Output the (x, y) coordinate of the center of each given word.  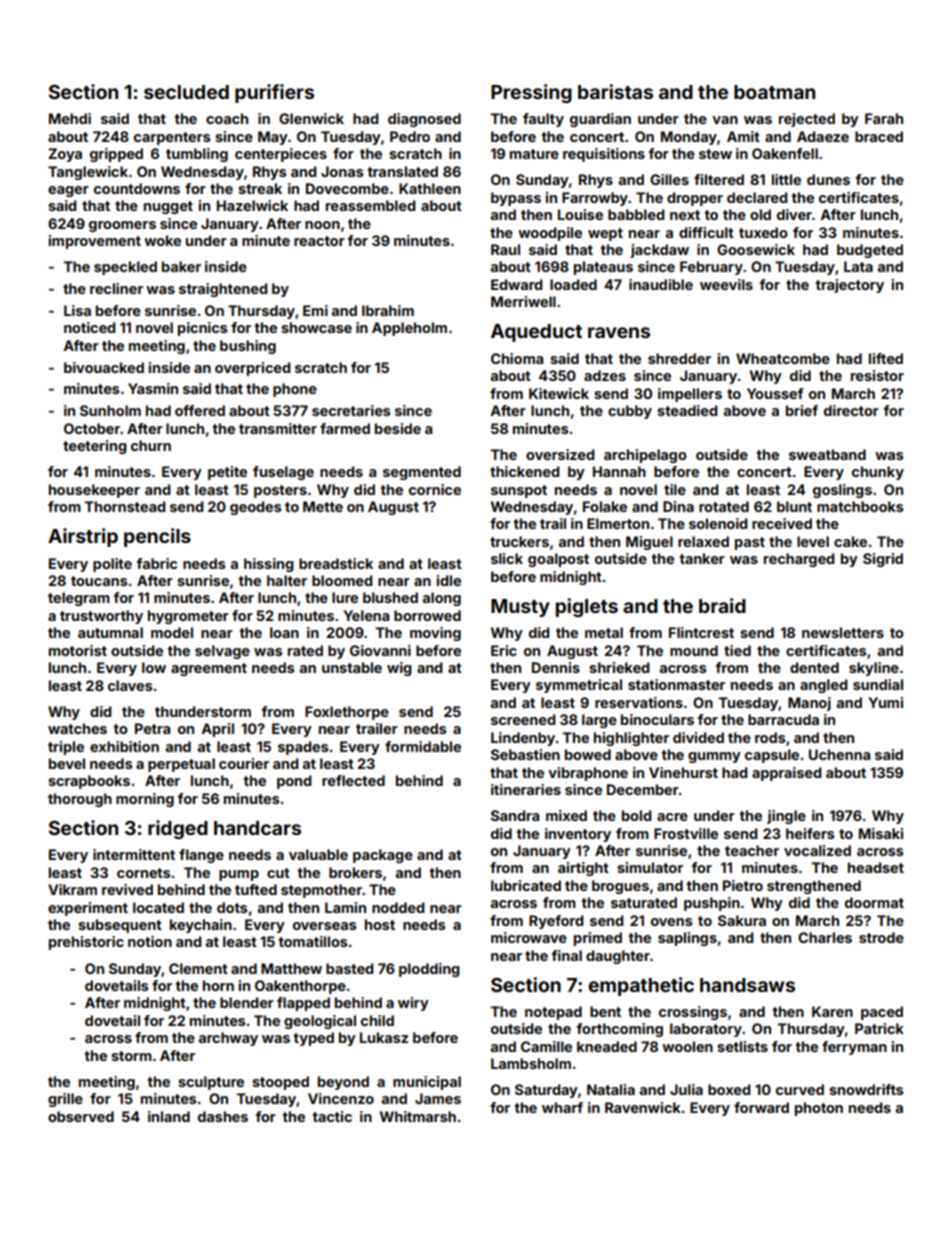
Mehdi (70, 118)
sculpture (211, 1083)
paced (882, 1013)
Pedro (410, 136)
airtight (583, 869)
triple (66, 748)
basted (350, 968)
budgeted (870, 251)
